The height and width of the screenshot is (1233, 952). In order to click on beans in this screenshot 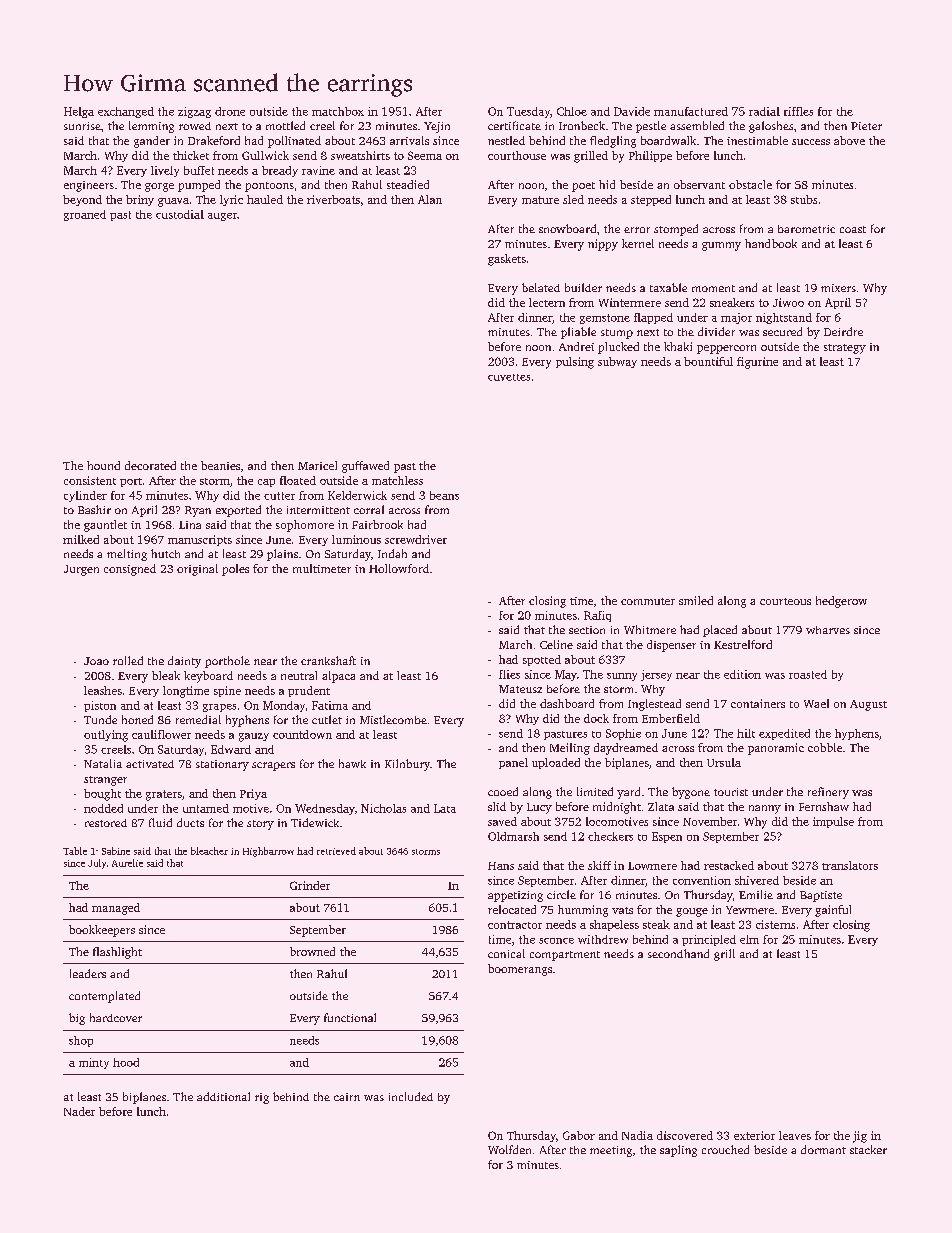, I will do `click(444, 495)`.
